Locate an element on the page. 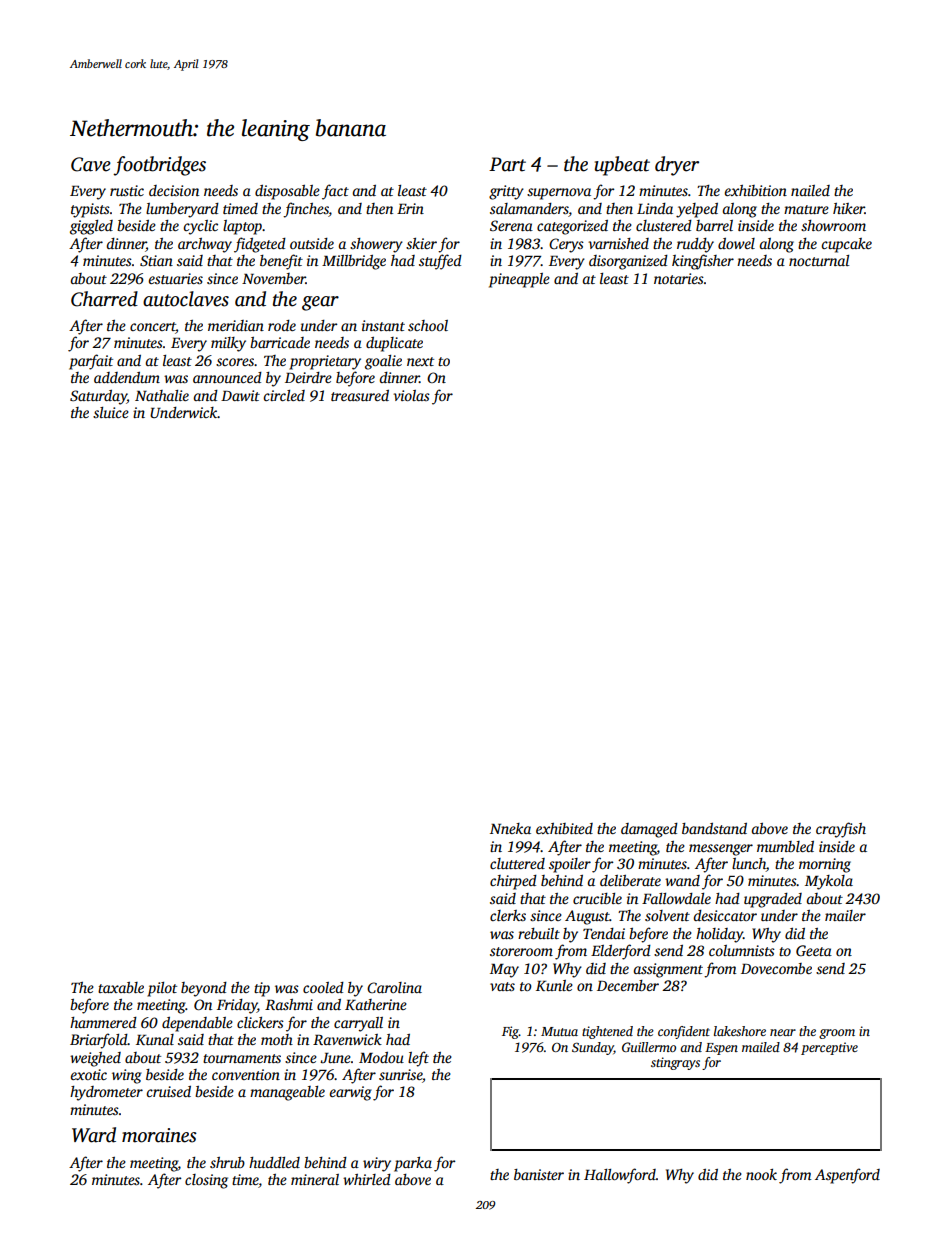 This document has height=1233, width=952. bandstand is located at coordinates (714, 828).
